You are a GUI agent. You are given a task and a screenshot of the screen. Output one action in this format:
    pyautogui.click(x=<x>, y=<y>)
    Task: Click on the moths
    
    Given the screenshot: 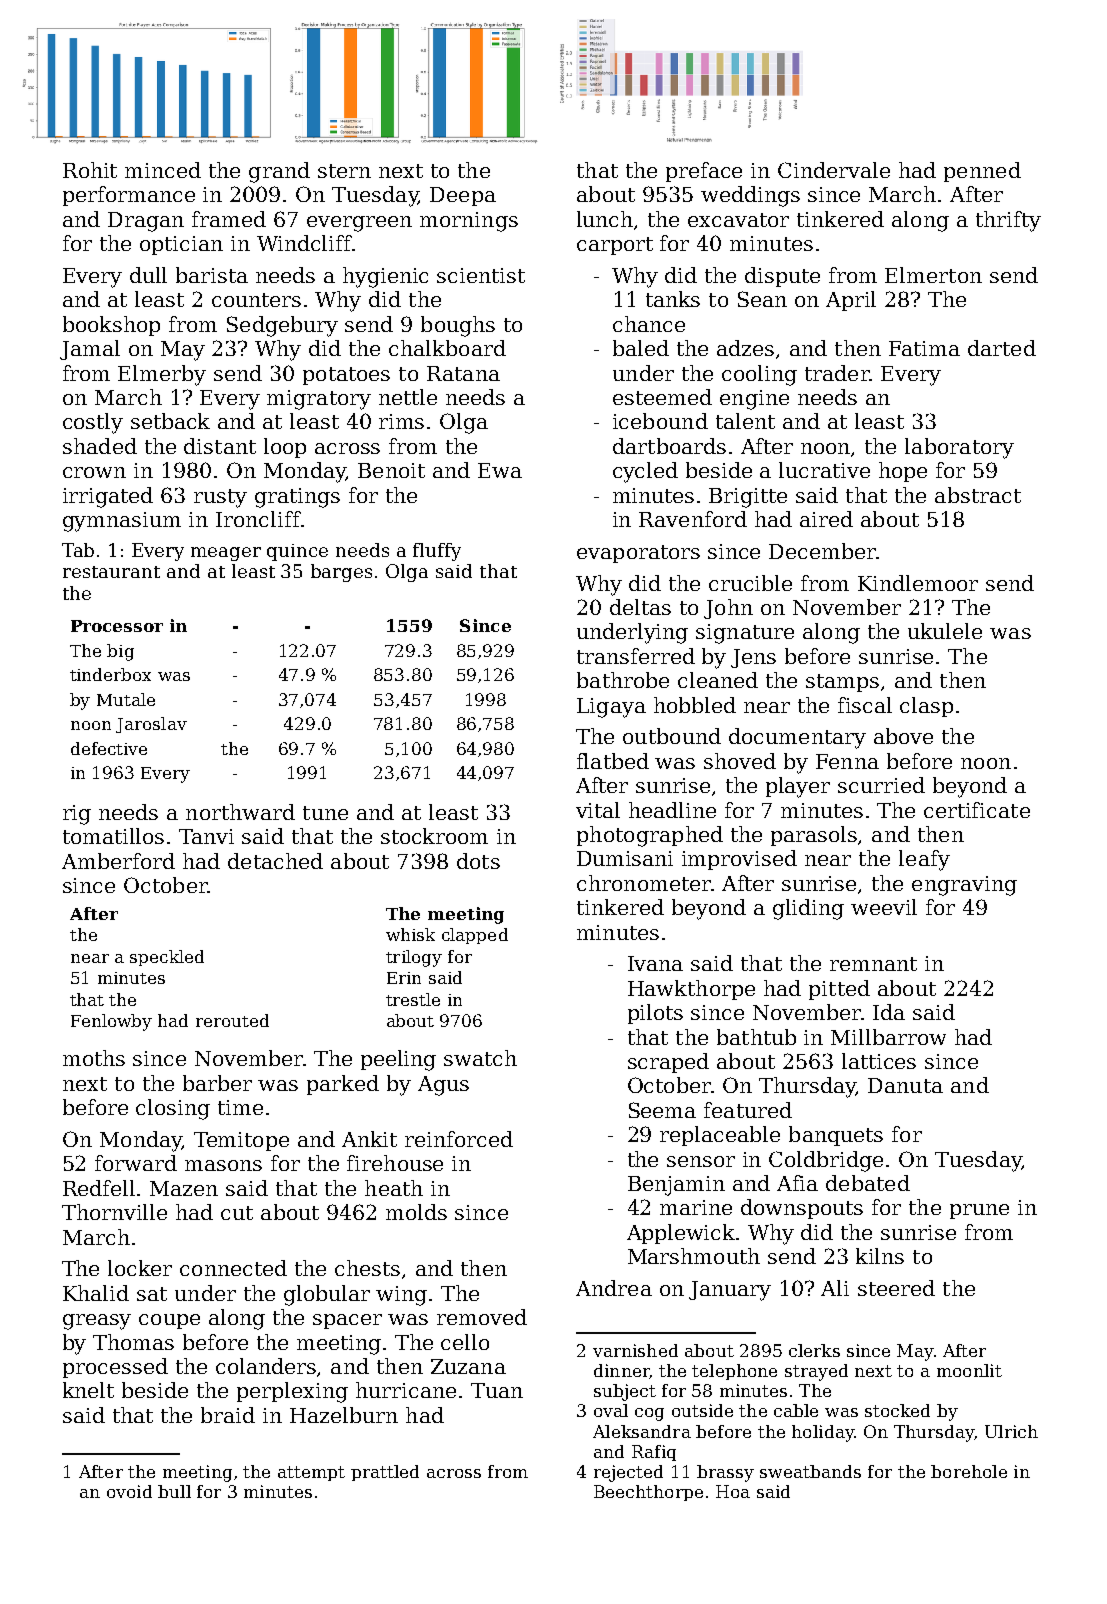 What is the action you would take?
    pyautogui.click(x=94, y=1058)
